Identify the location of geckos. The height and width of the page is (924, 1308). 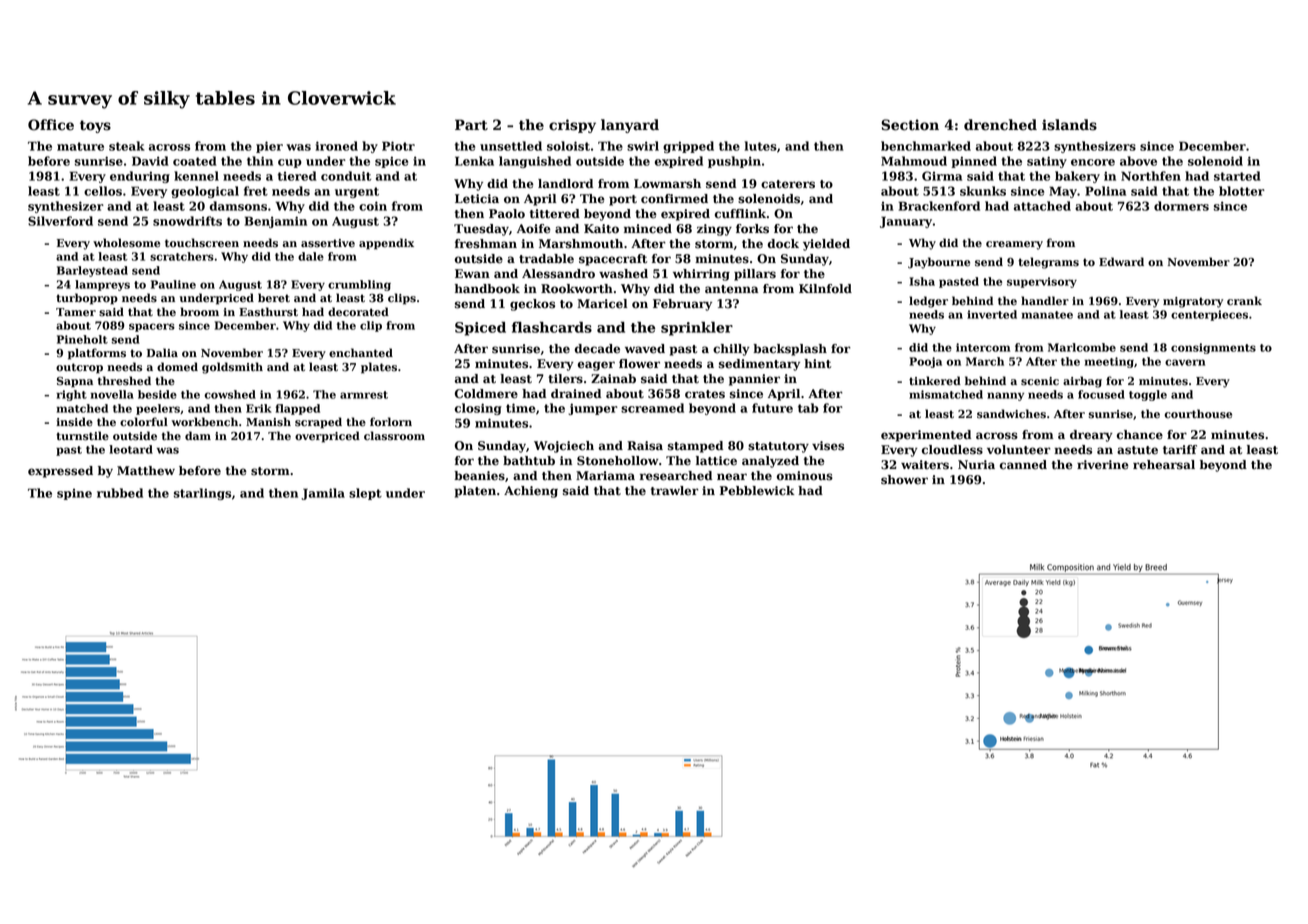
(532, 305).
